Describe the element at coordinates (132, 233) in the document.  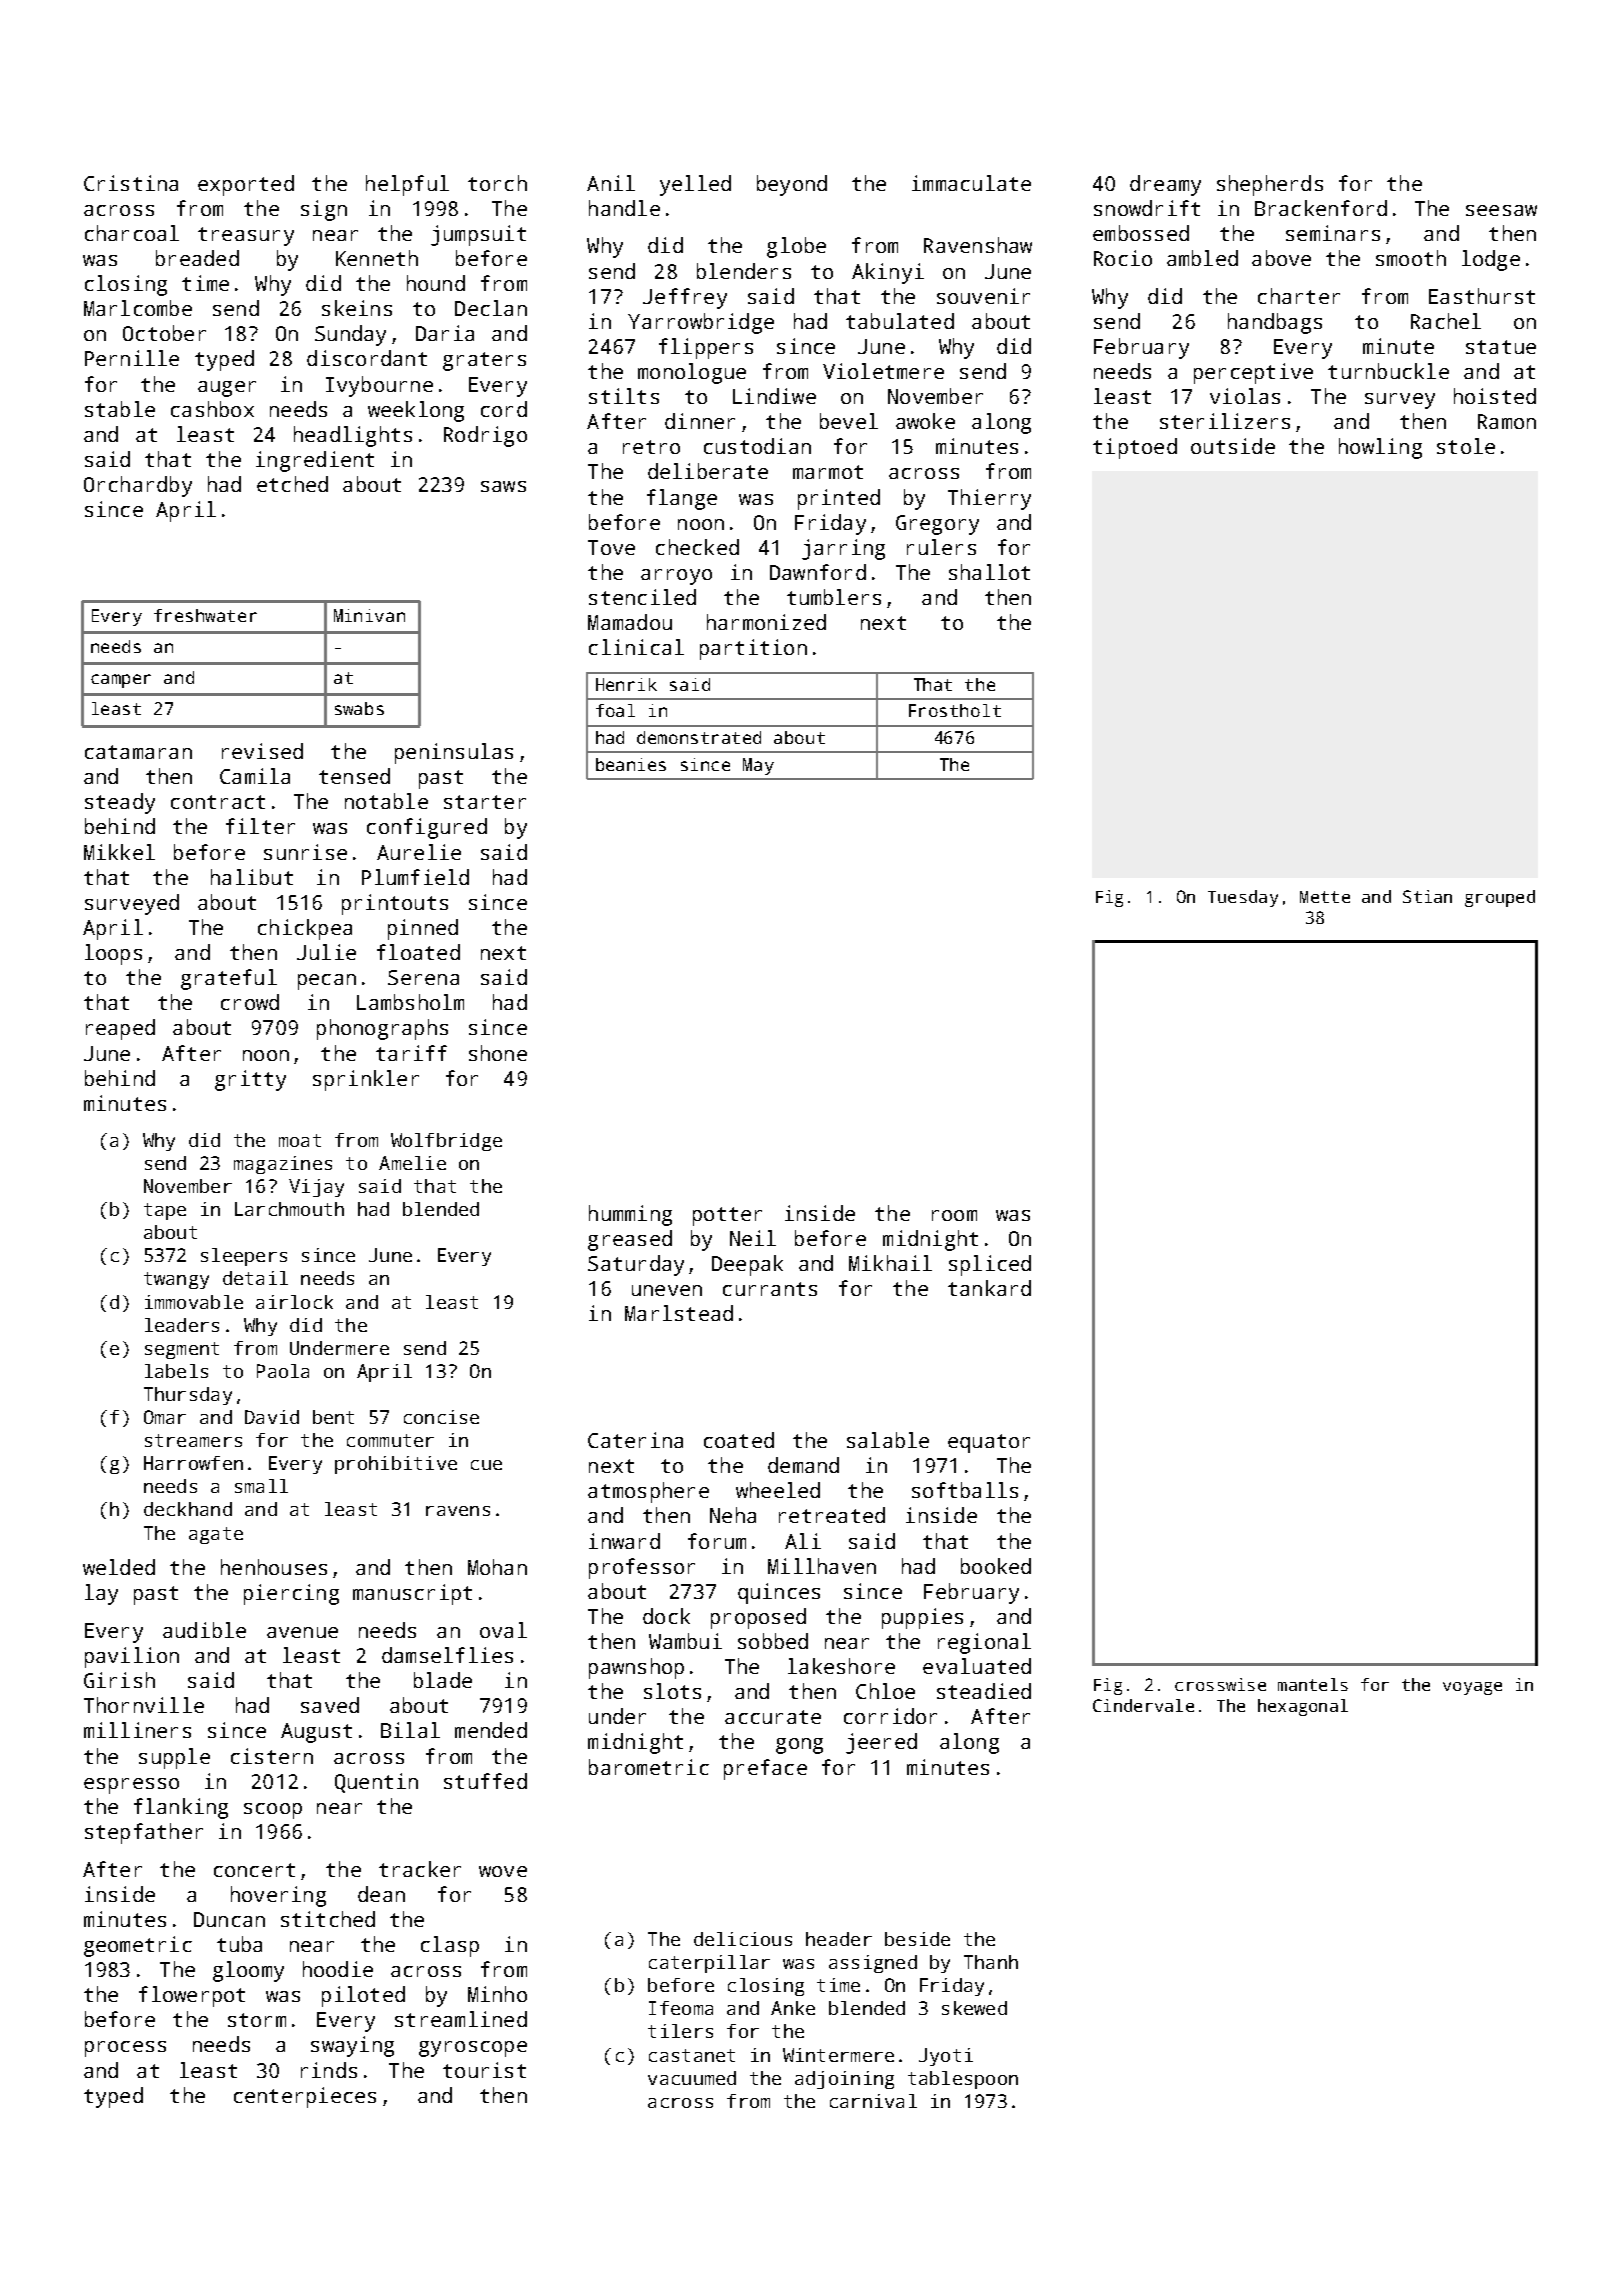
I see `charcoal` at that location.
